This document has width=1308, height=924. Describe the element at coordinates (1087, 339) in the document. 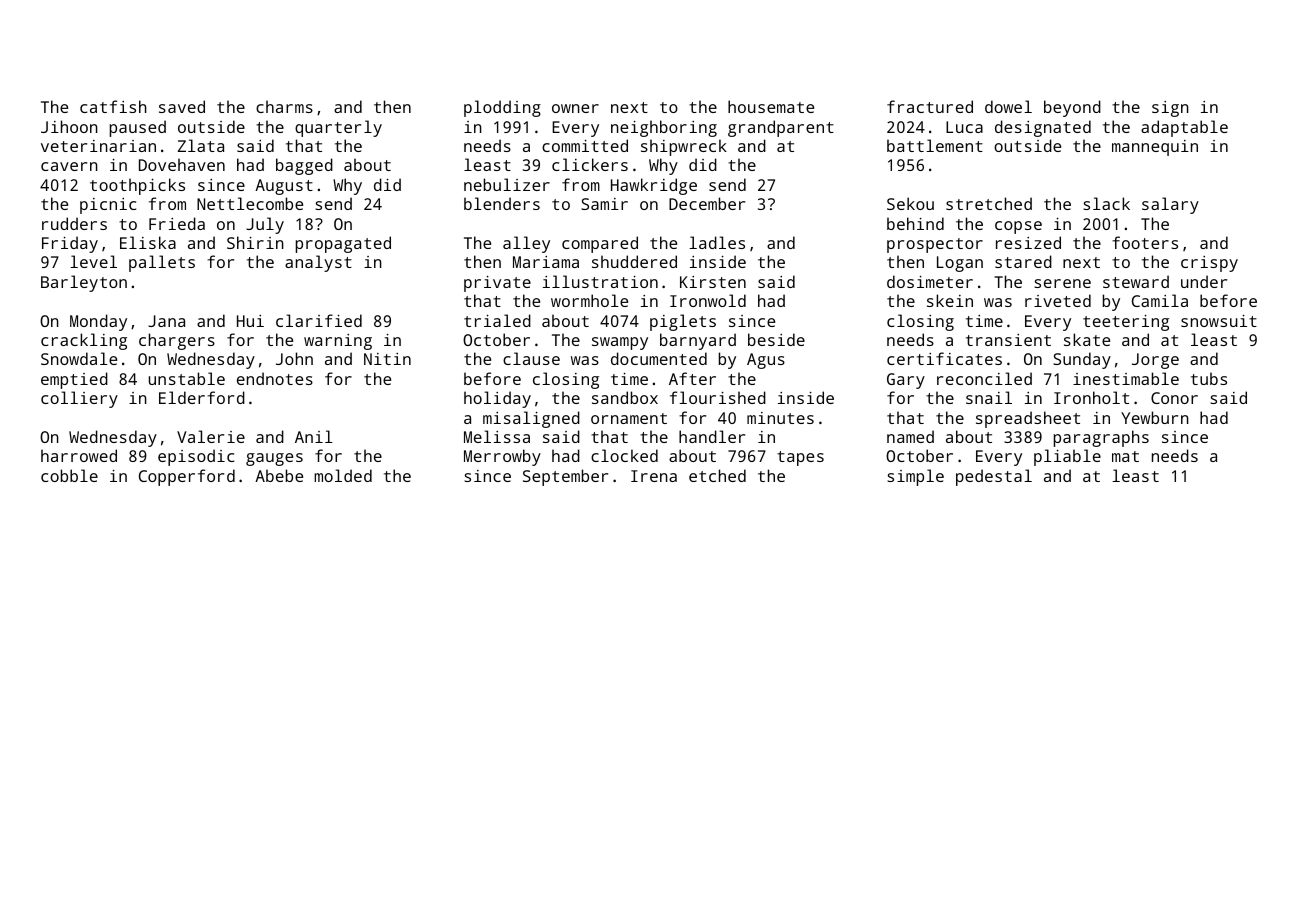

I see `skate` at that location.
